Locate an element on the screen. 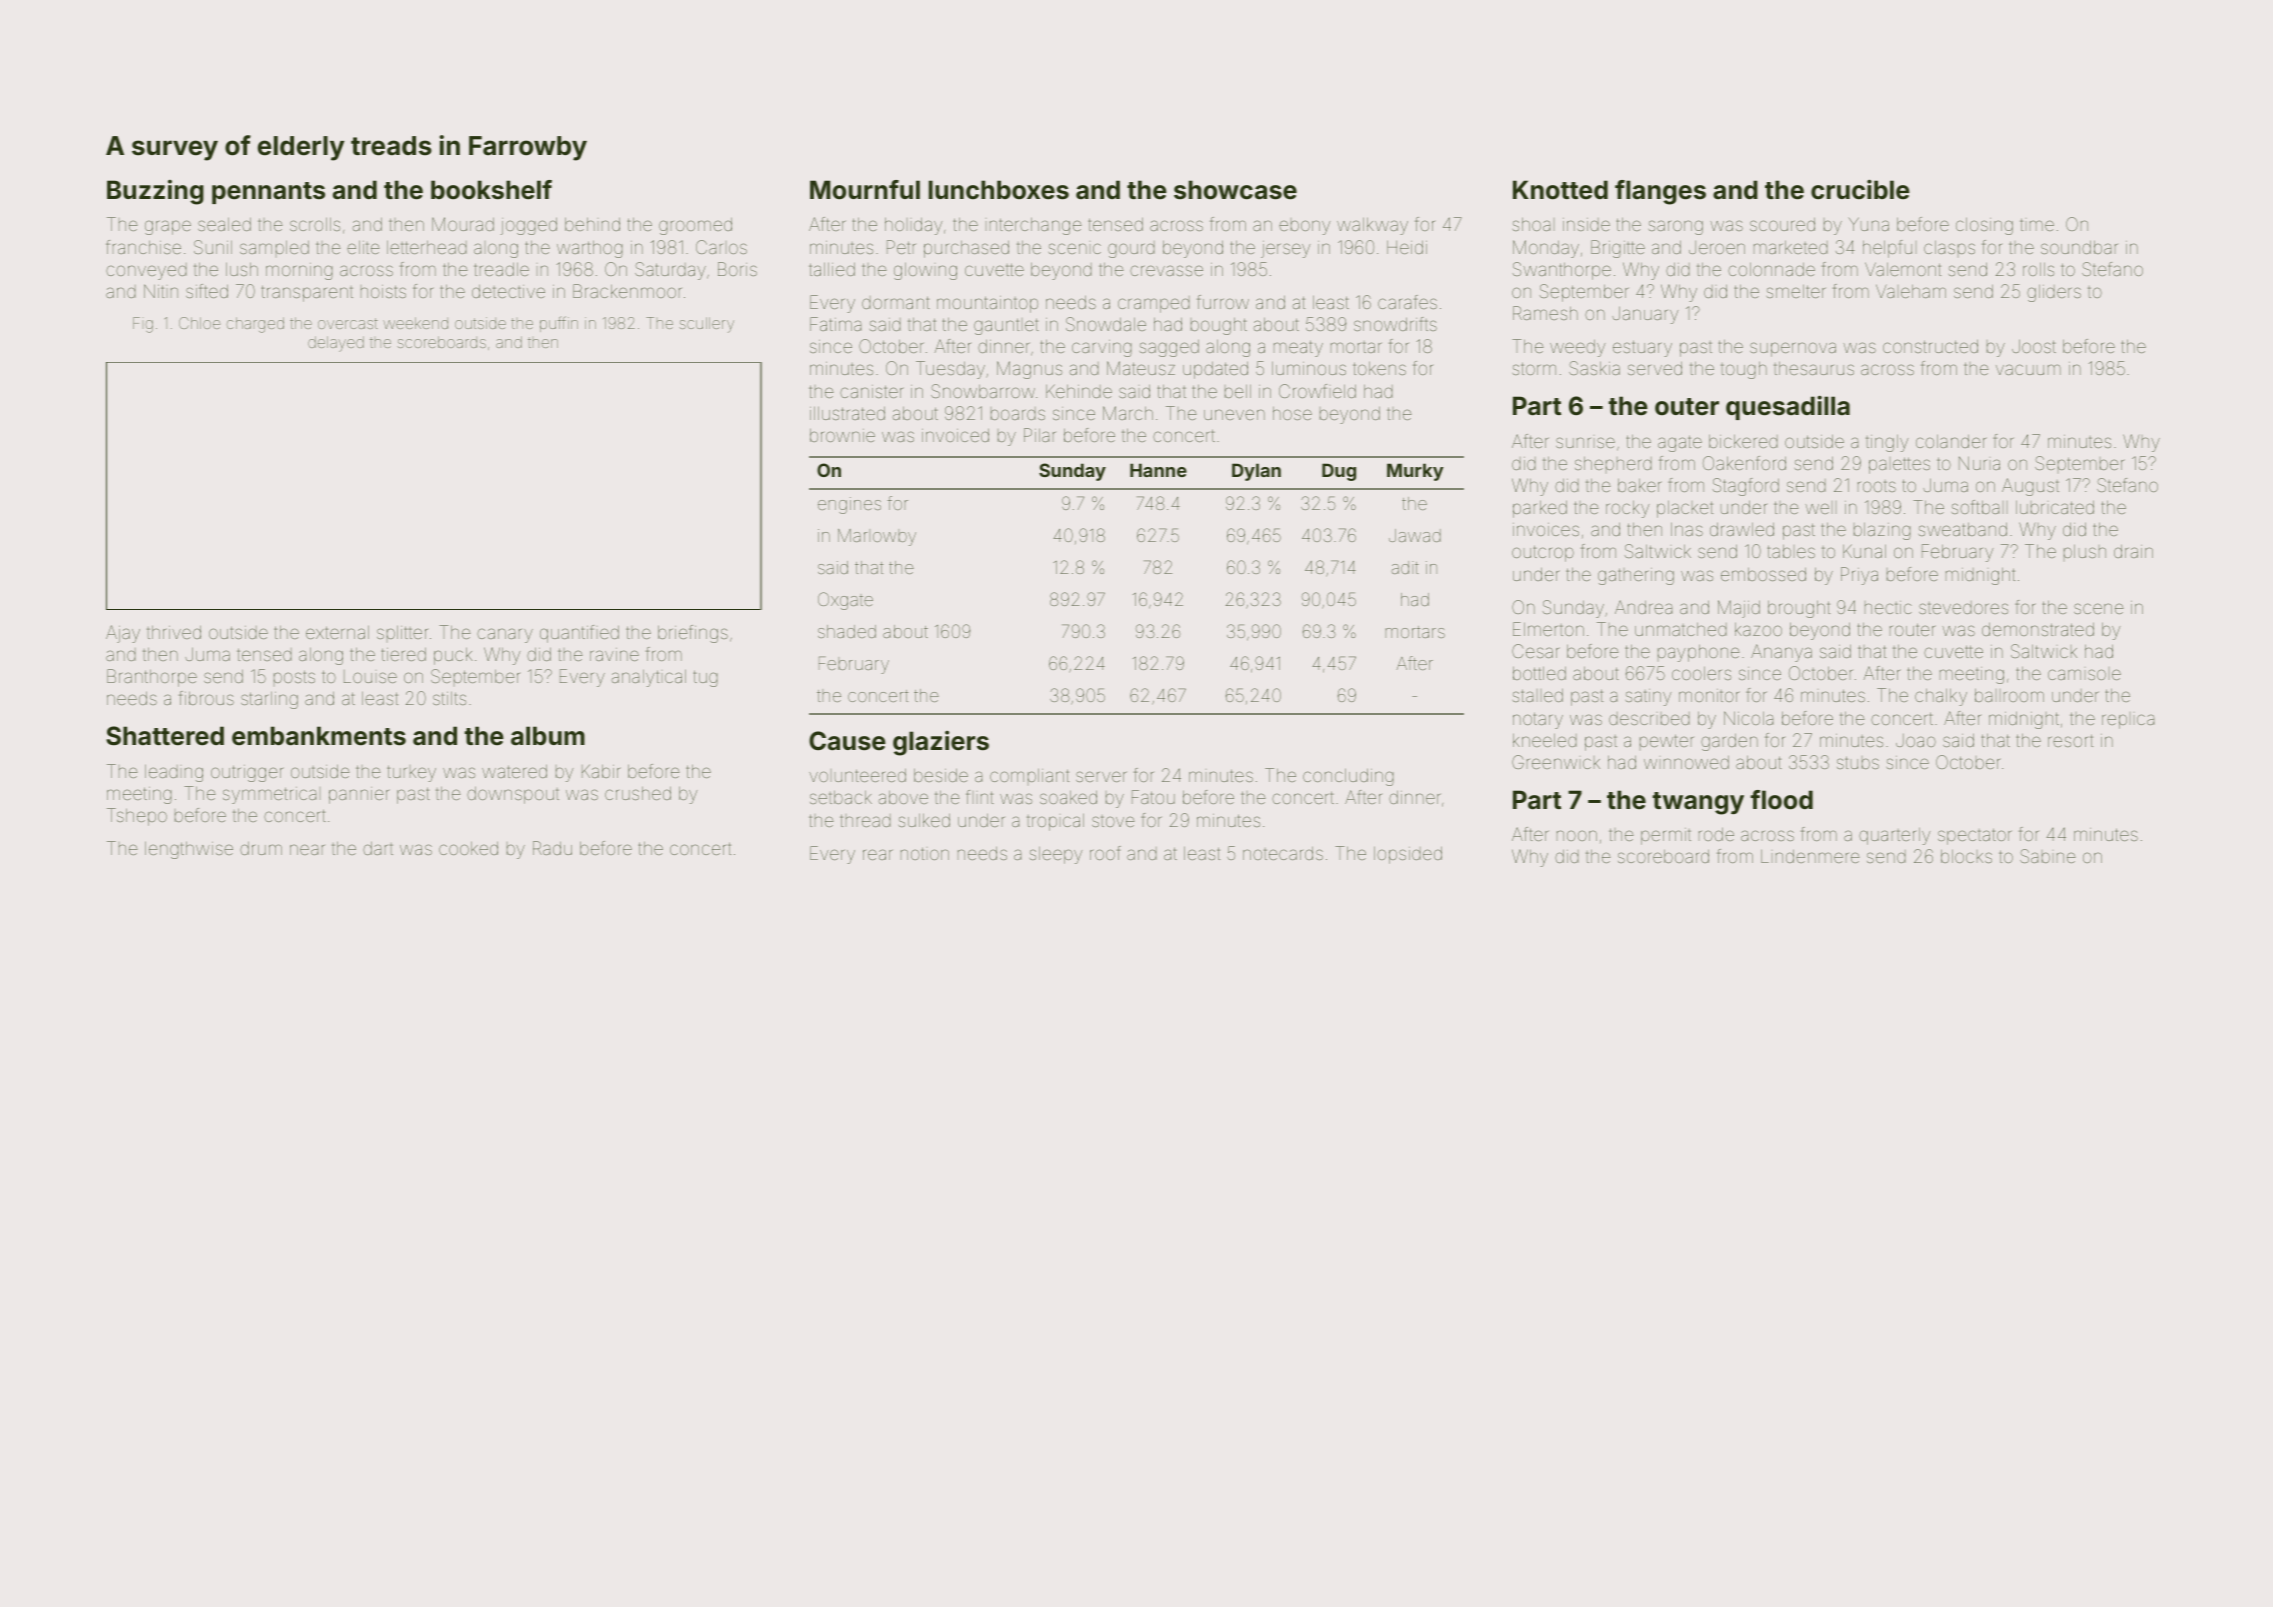  camisole is located at coordinates (2084, 674).
